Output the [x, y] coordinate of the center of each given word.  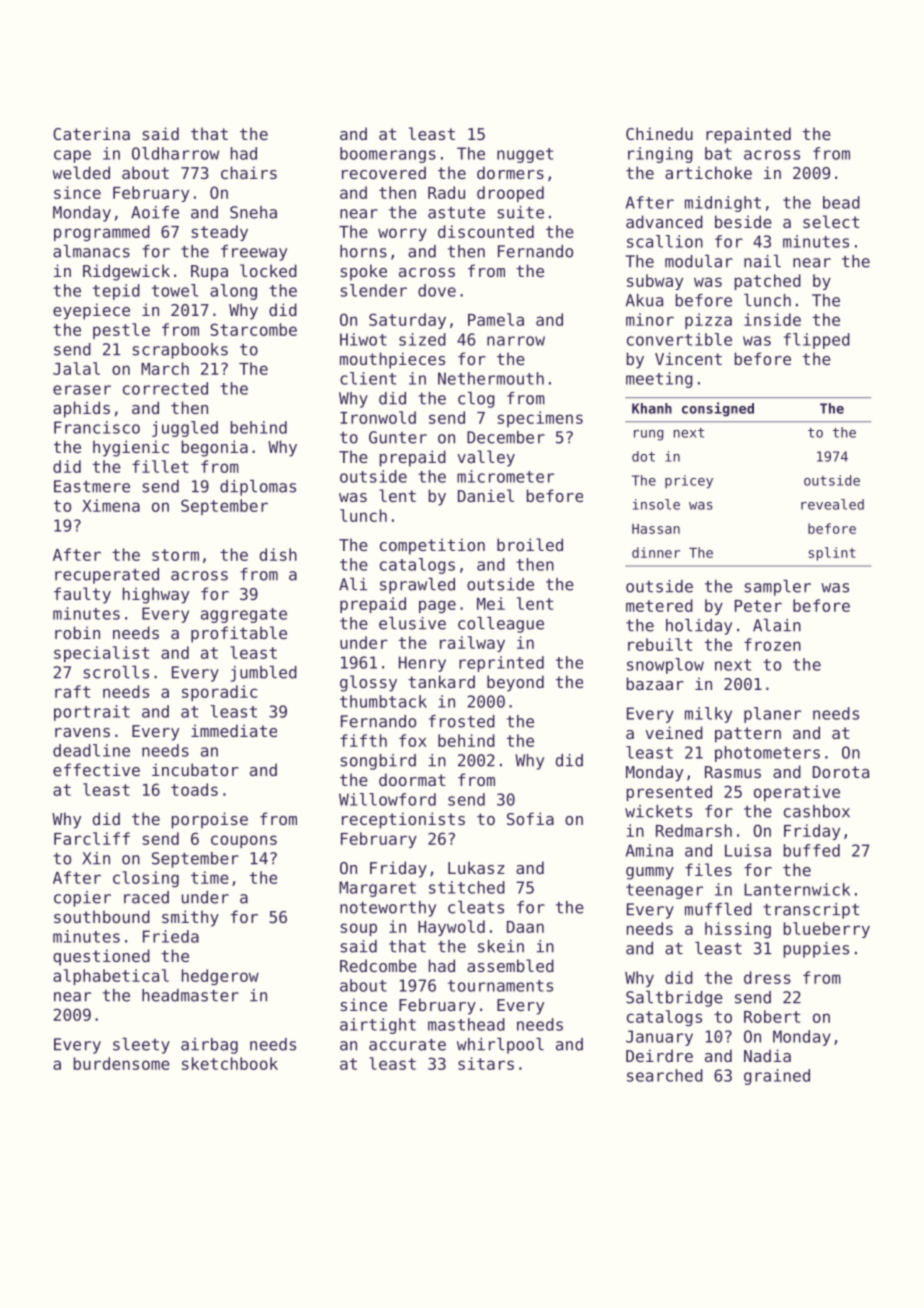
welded [81, 172]
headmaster [190, 995]
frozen [772, 644]
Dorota [841, 772]
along [233, 292]
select [831, 221]
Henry [422, 664]
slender [373, 290]
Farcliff [92, 838]
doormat [412, 779]
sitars [486, 1063]
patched [768, 282]
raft [72, 691]
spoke [364, 272]
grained [777, 1077]
